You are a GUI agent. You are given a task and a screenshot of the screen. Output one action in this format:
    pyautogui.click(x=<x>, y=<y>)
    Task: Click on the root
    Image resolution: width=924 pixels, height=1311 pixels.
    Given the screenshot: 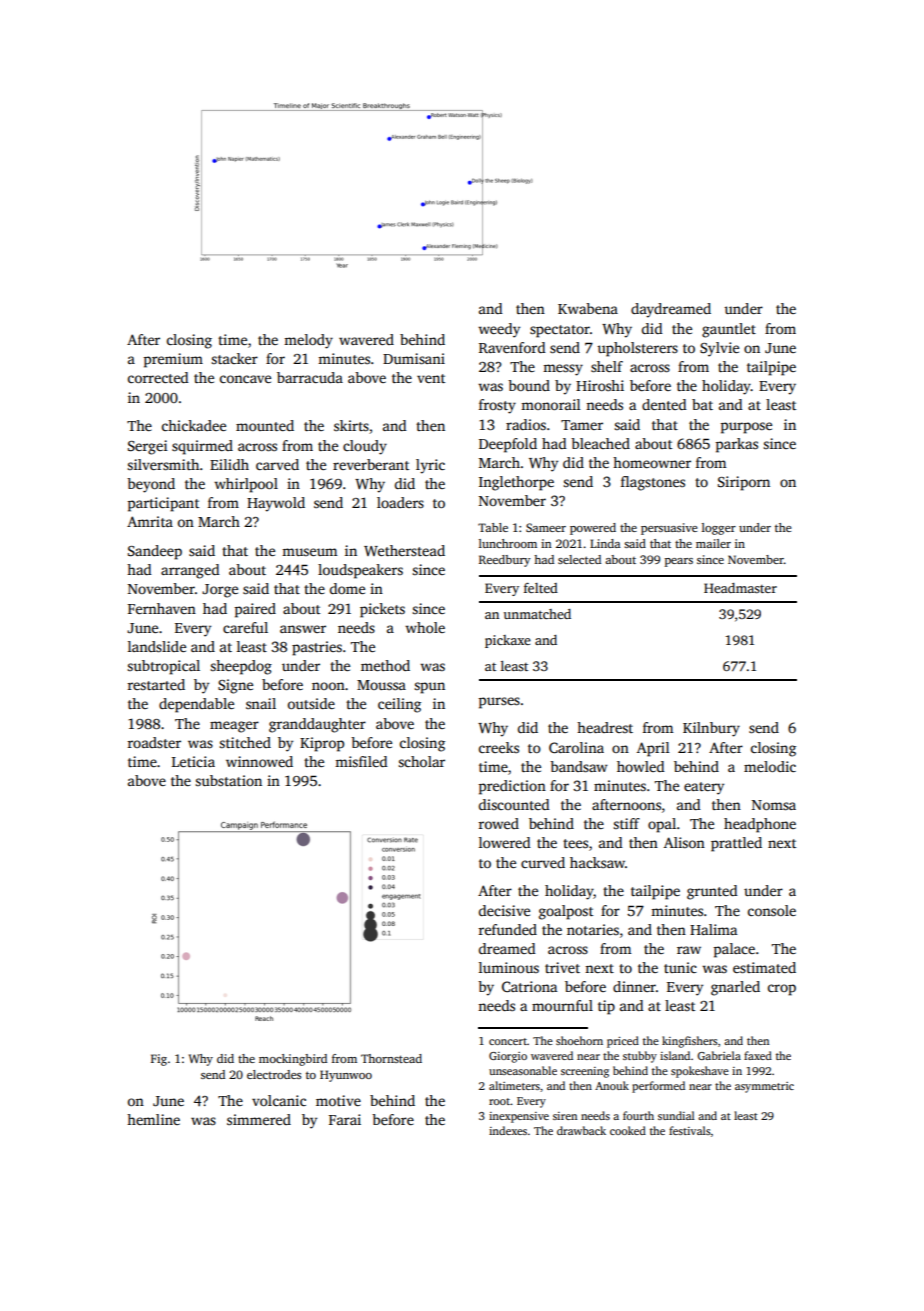 What is the action you would take?
    pyautogui.click(x=500, y=1101)
